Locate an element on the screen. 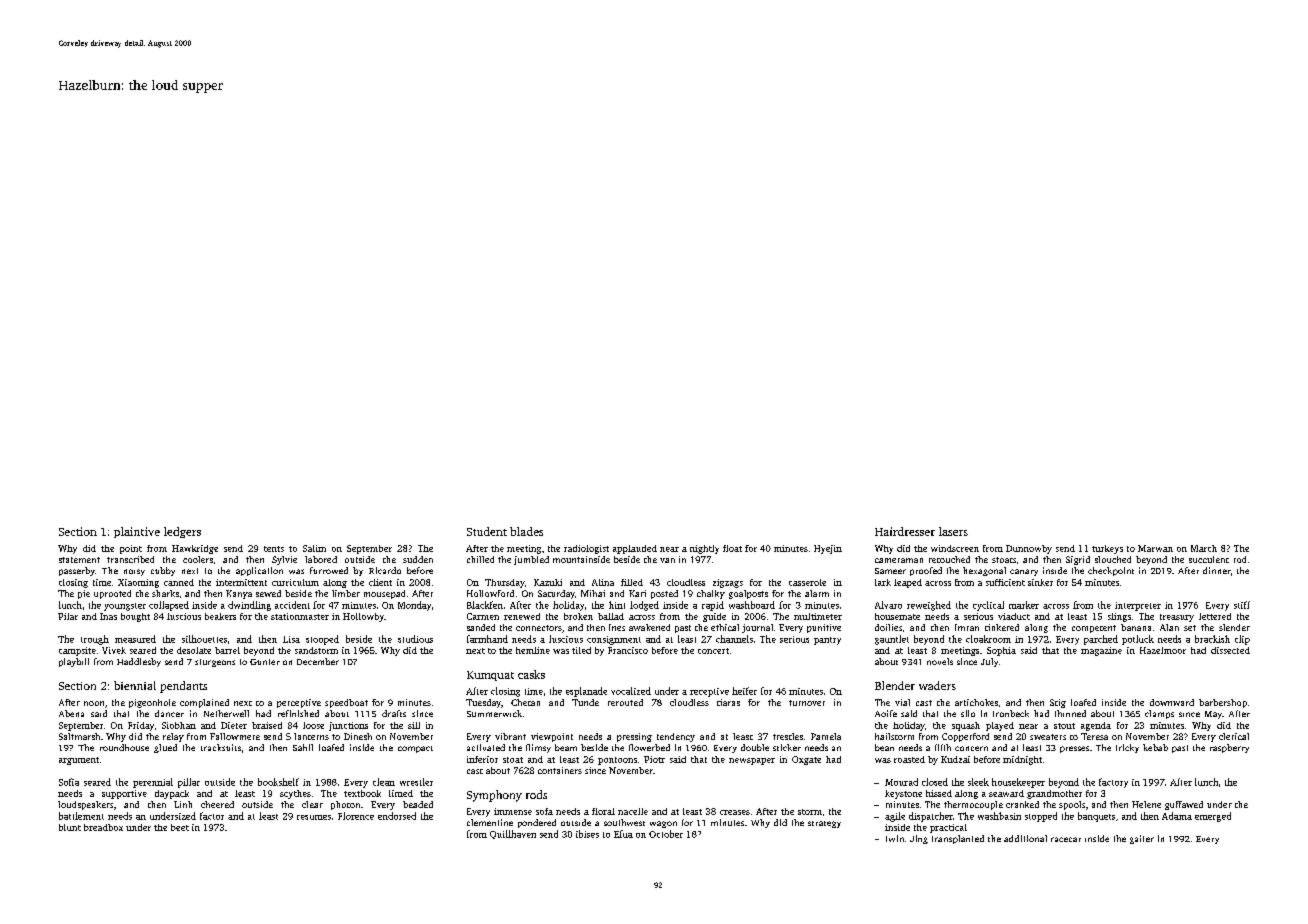  Kari is located at coordinates (637, 593).
